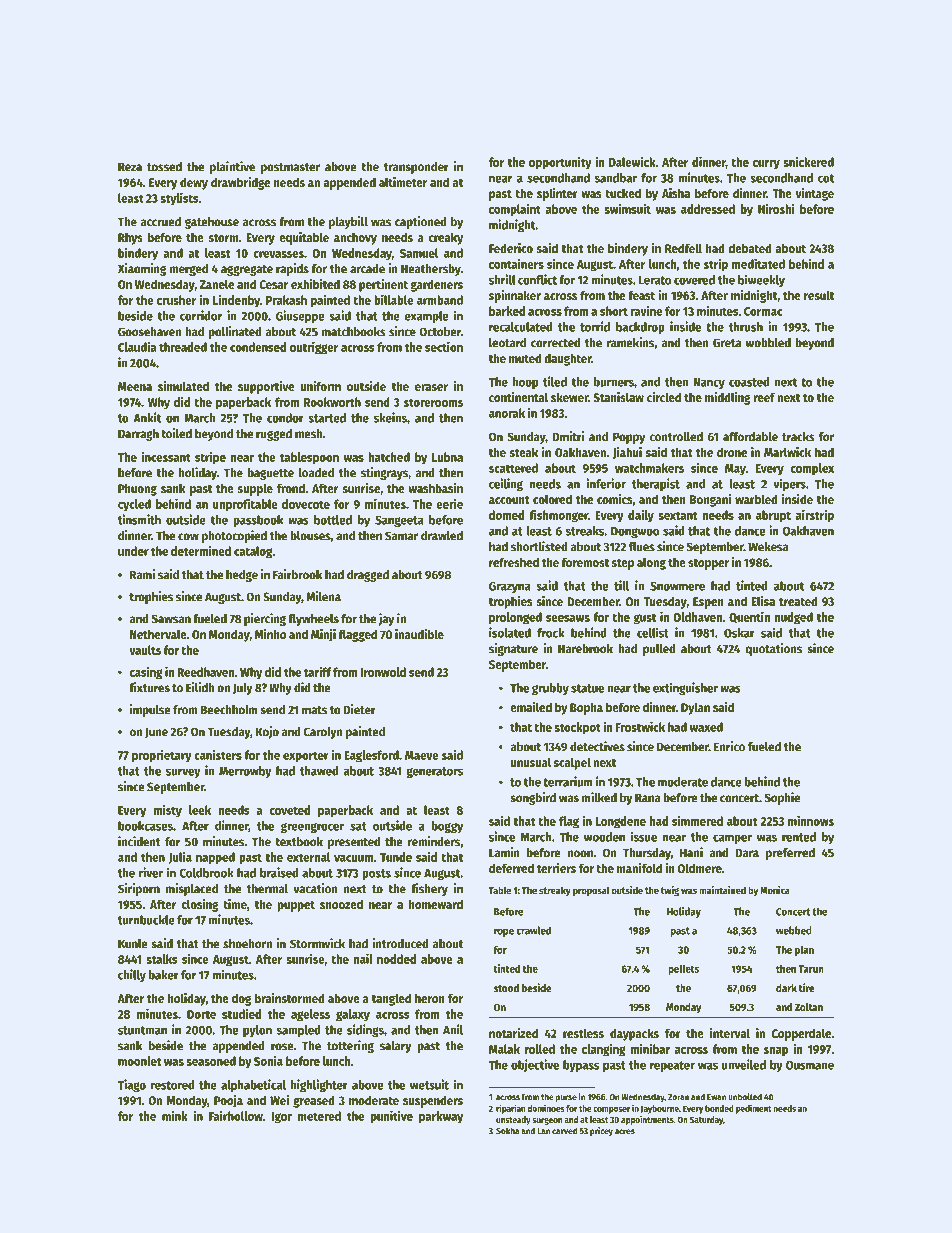 This screenshot has width=952, height=1233. What do you see at coordinates (434, 841) in the screenshot?
I see `reminders` at bounding box center [434, 841].
